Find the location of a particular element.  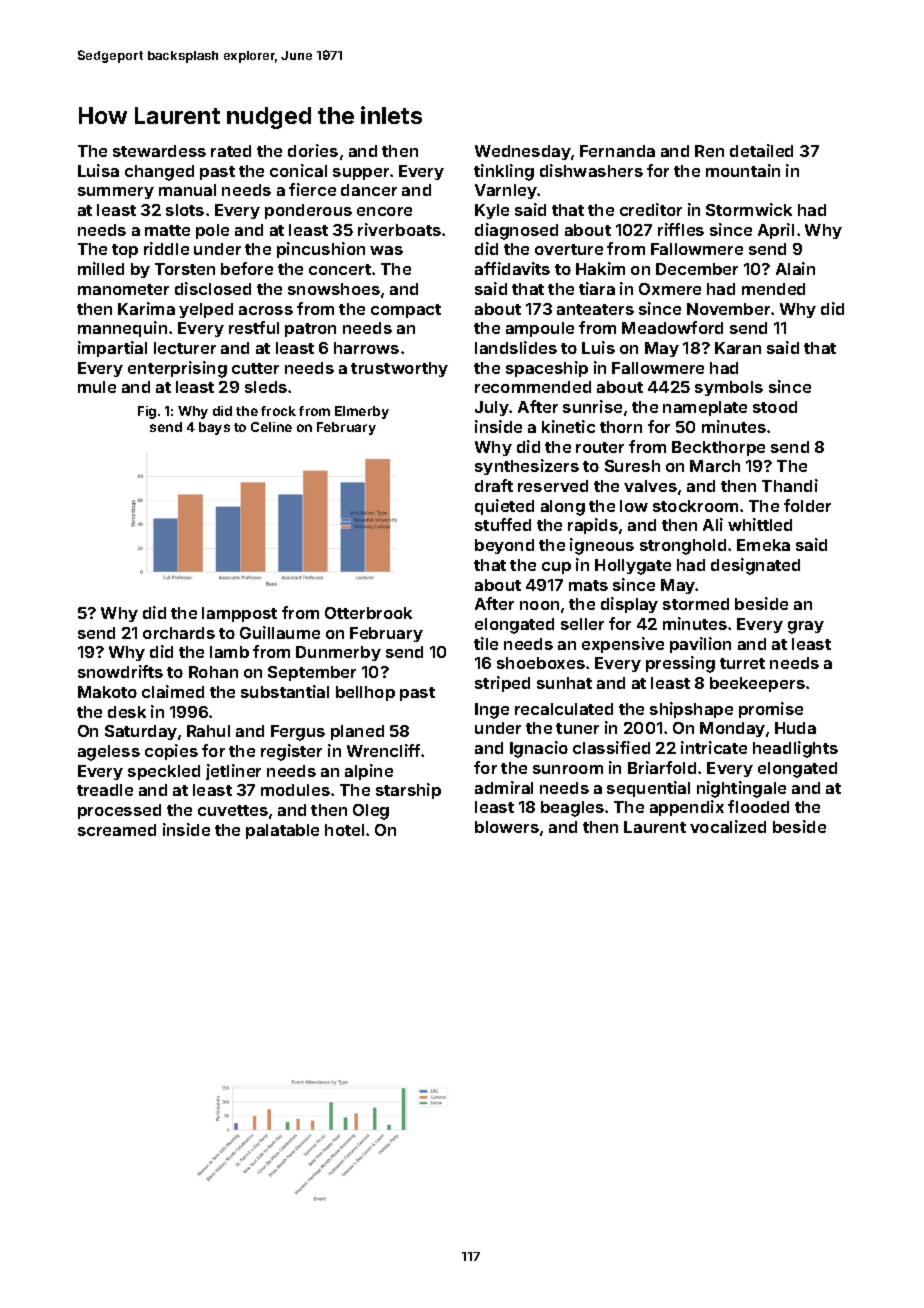

nightingale is located at coordinates (741, 789).
